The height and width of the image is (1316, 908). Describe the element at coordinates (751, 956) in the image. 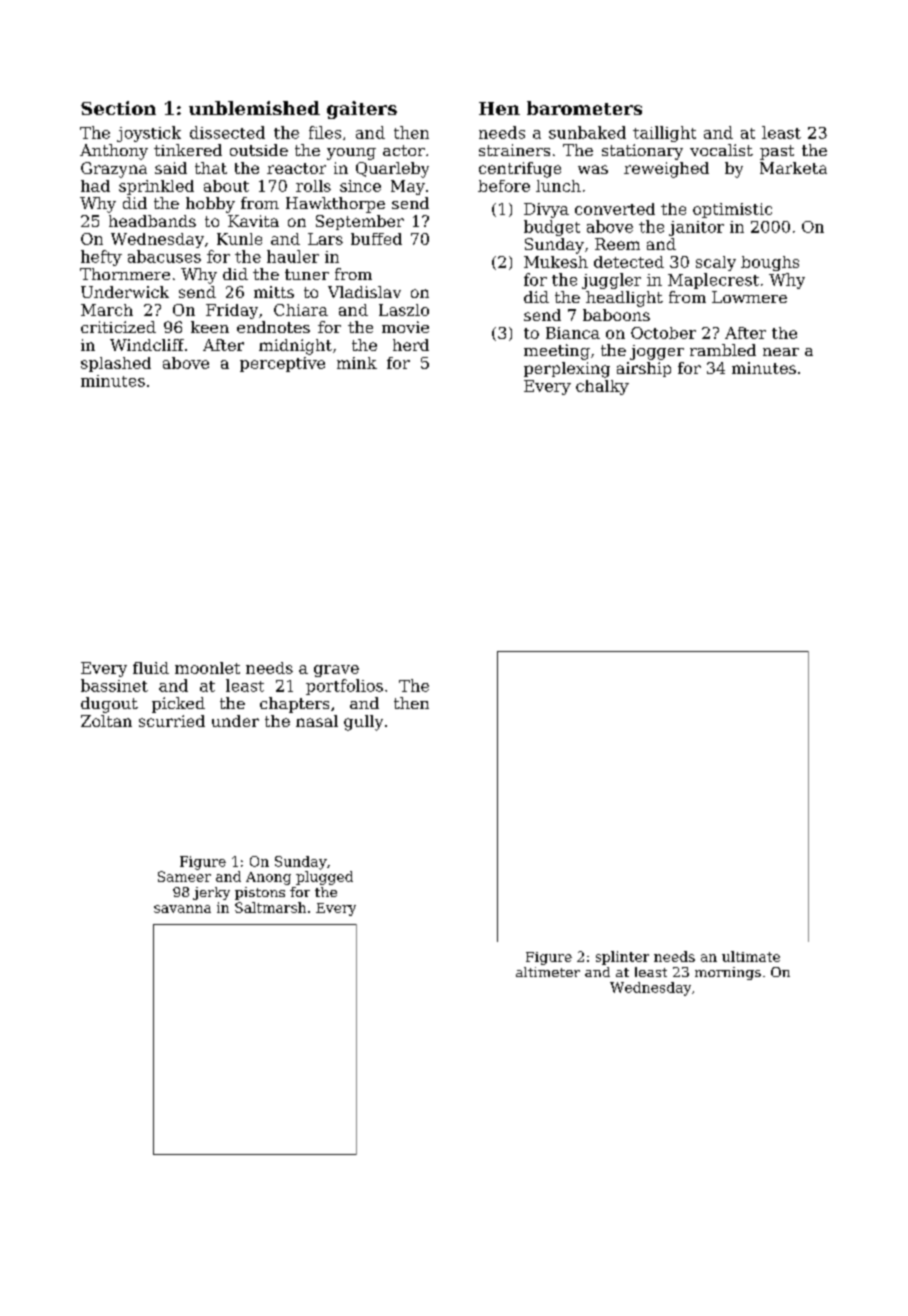

I see `ultimate` at that location.
